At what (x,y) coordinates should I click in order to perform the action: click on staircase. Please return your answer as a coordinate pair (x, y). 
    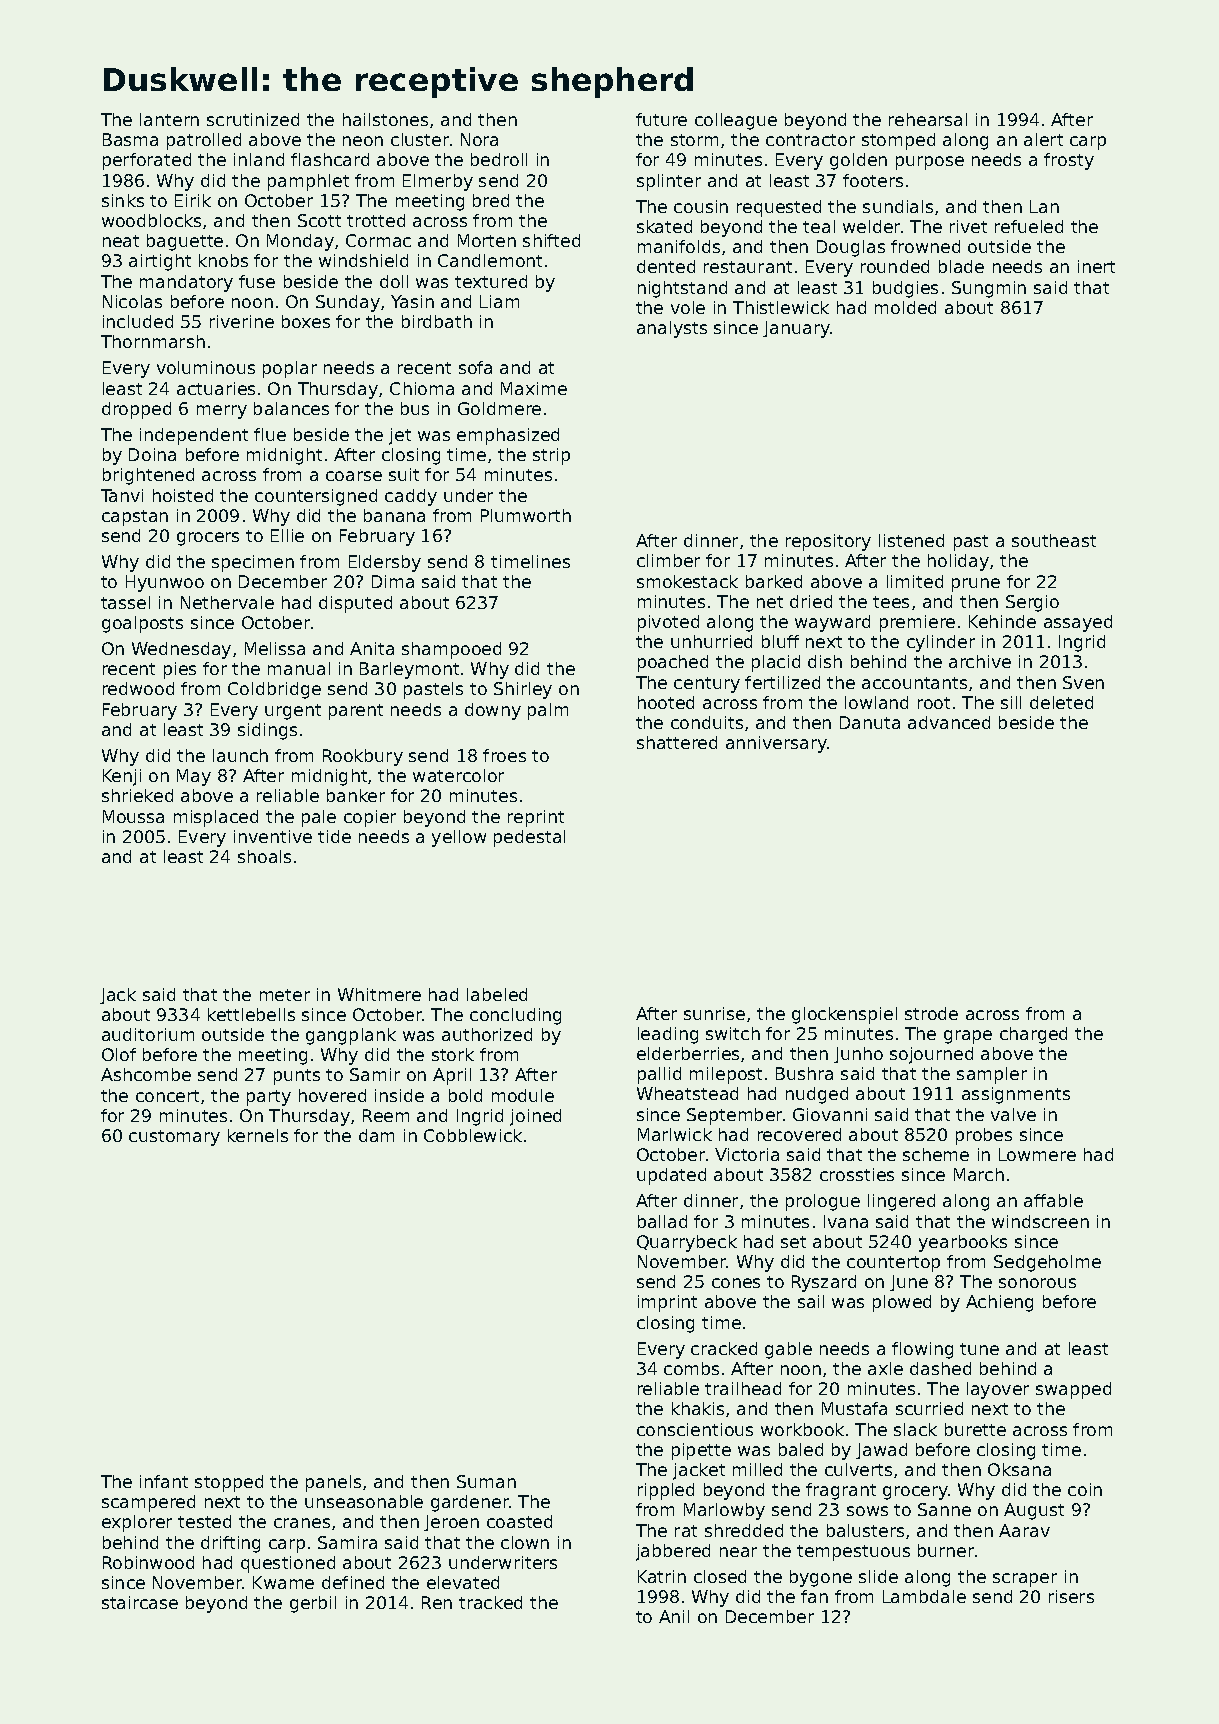
    Looking at the image, I should click on (140, 1602).
